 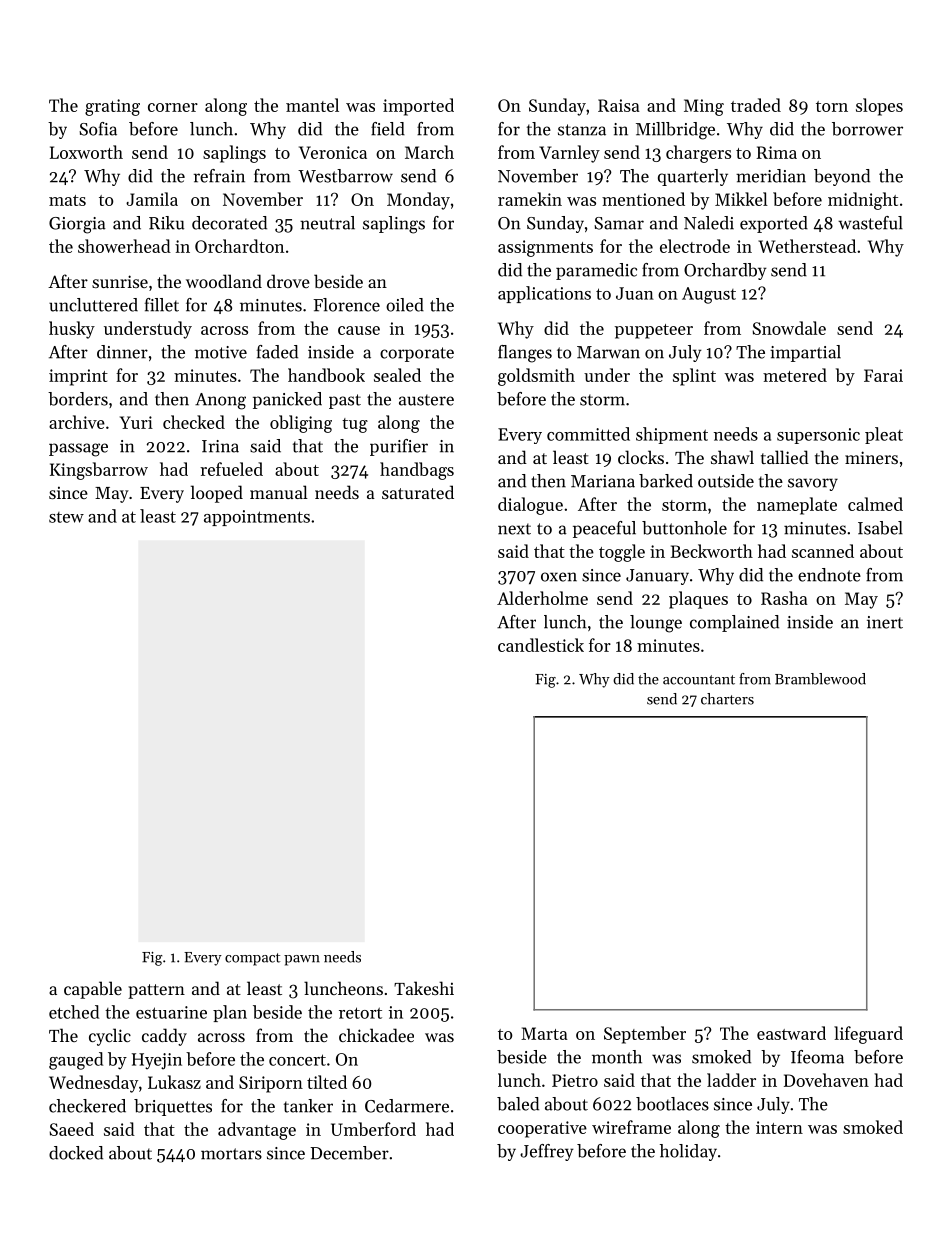 I want to click on imported, so click(x=418, y=107).
